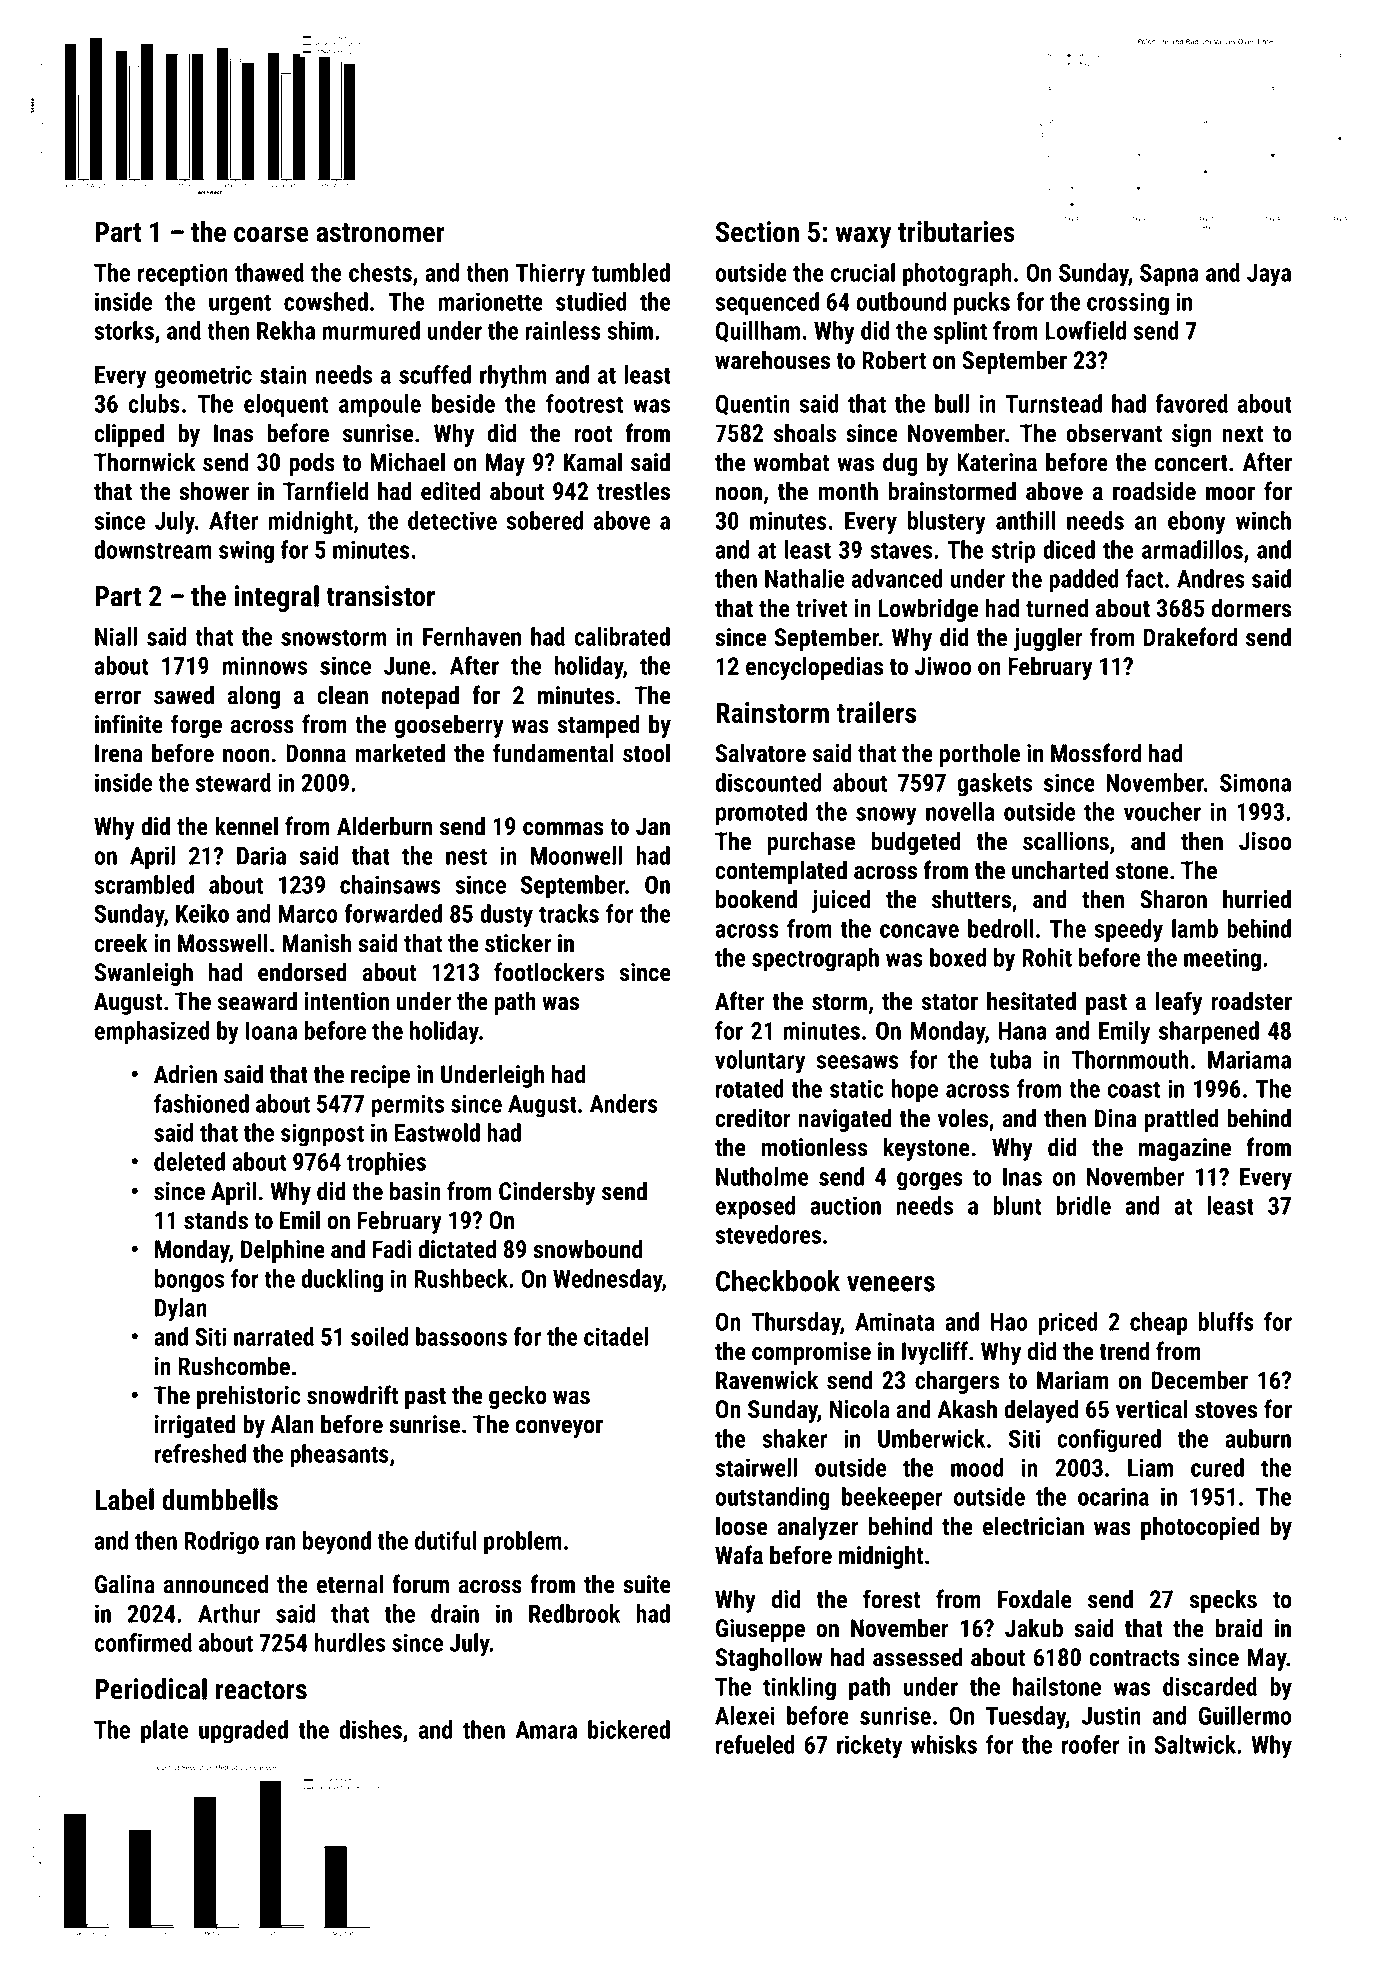  What do you see at coordinates (559, 1429) in the document?
I see `conveyor` at bounding box center [559, 1429].
